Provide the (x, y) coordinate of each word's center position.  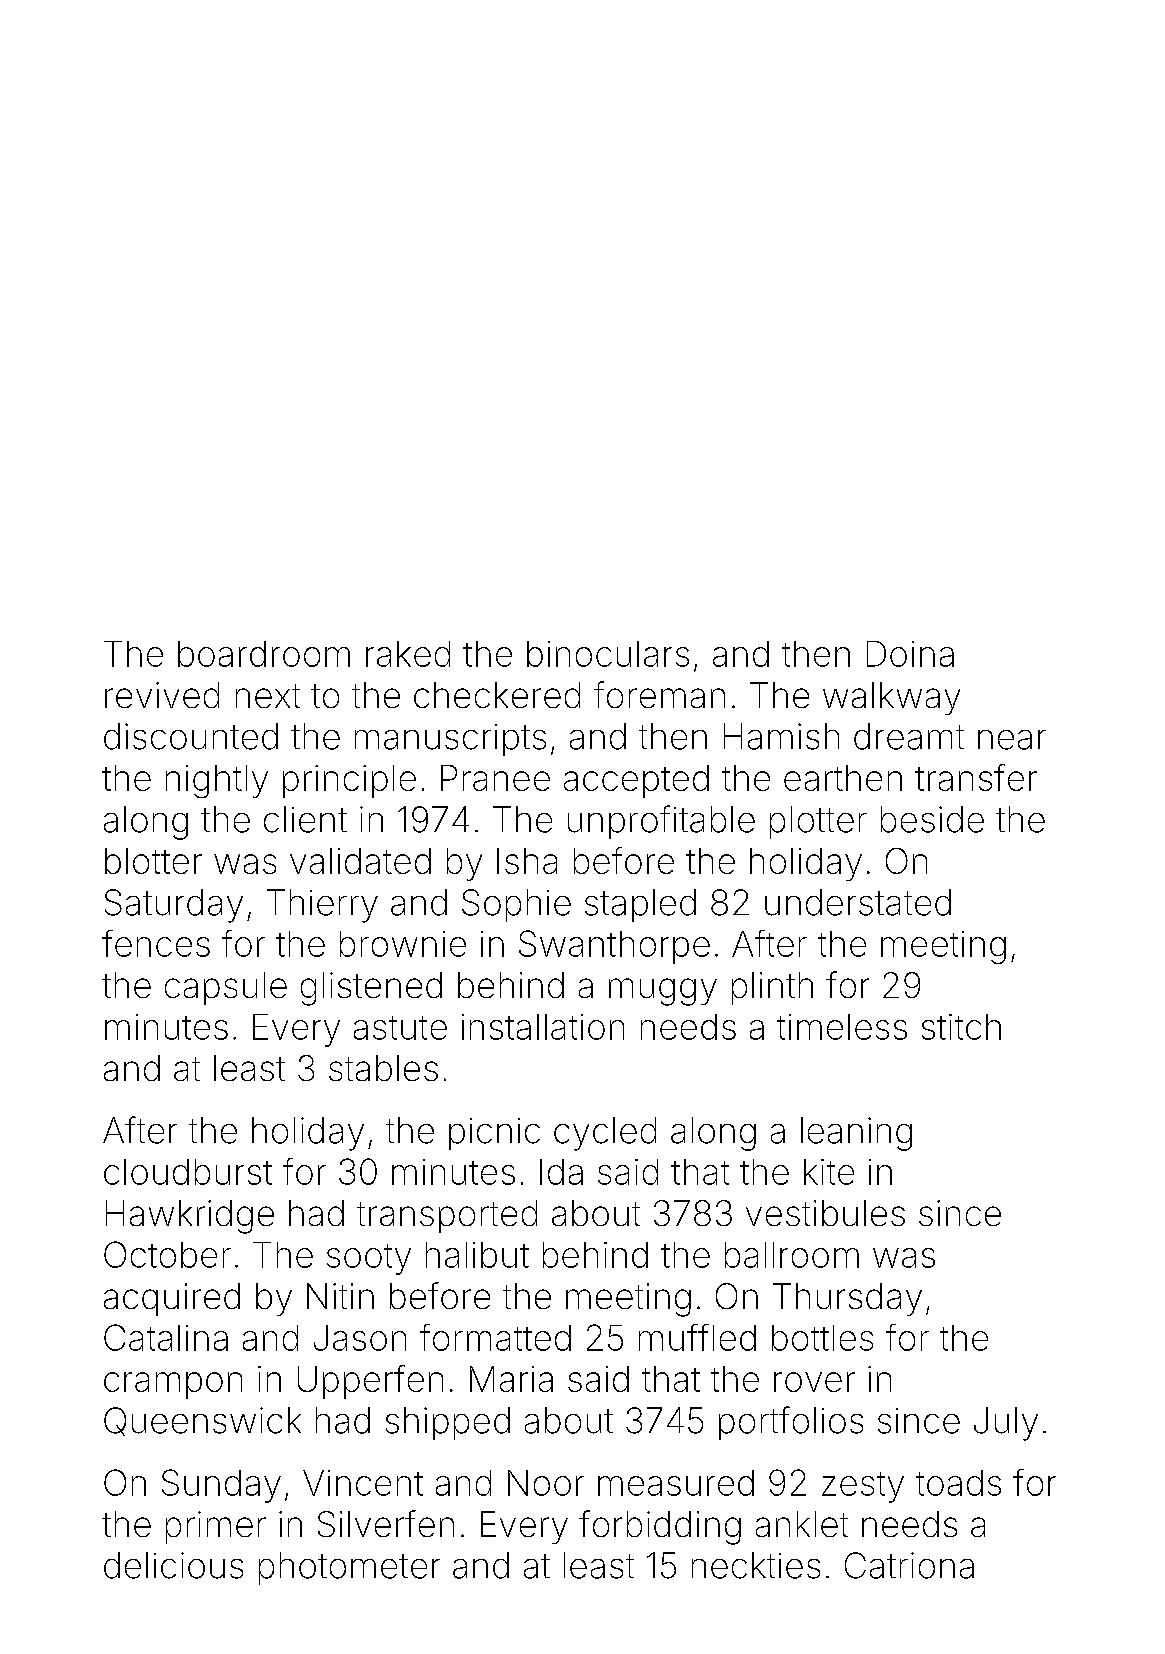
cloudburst (188, 1172)
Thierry (322, 906)
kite (829, 1172)
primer (216, 1527)
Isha (527, 861)
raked (408, 654)
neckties (756, 1565)
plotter (818, 822)
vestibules (825, 1213)
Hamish (781, 736)
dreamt (909, 736)
